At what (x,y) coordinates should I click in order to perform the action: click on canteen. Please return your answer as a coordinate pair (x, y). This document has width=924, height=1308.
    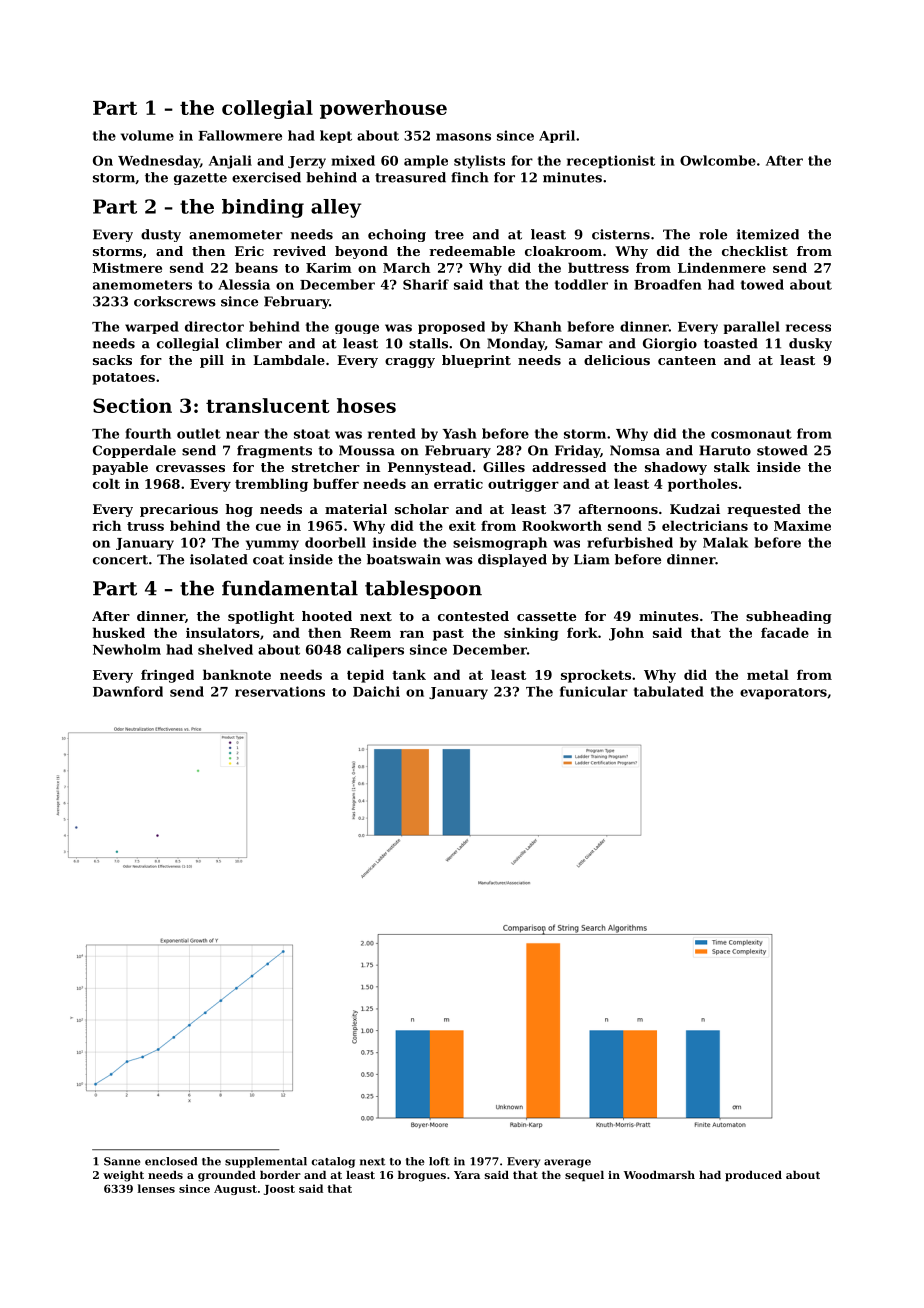
    Looking at the image, I should click on (687, 360).
